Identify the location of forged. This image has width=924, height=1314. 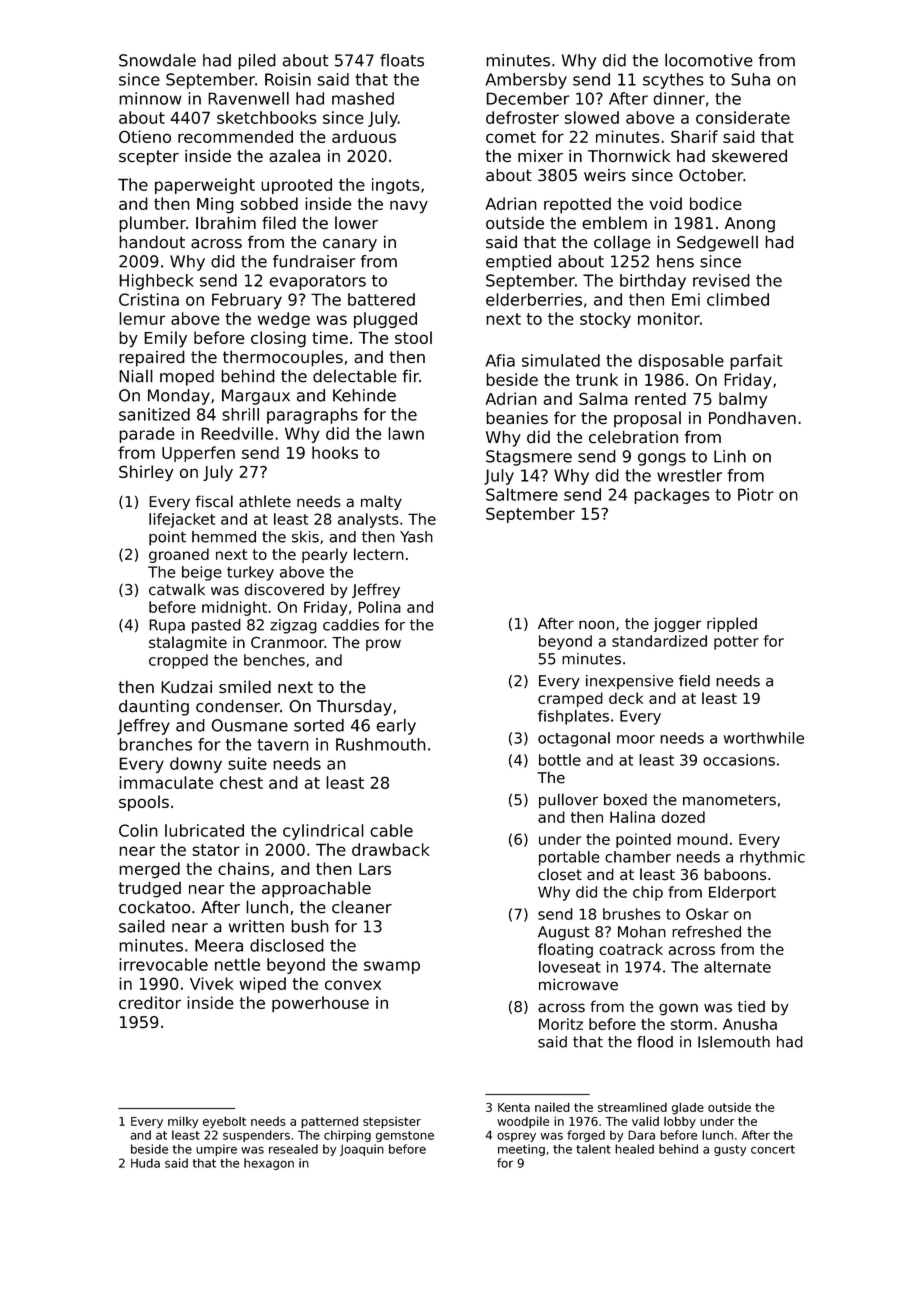
(586, 1136).
